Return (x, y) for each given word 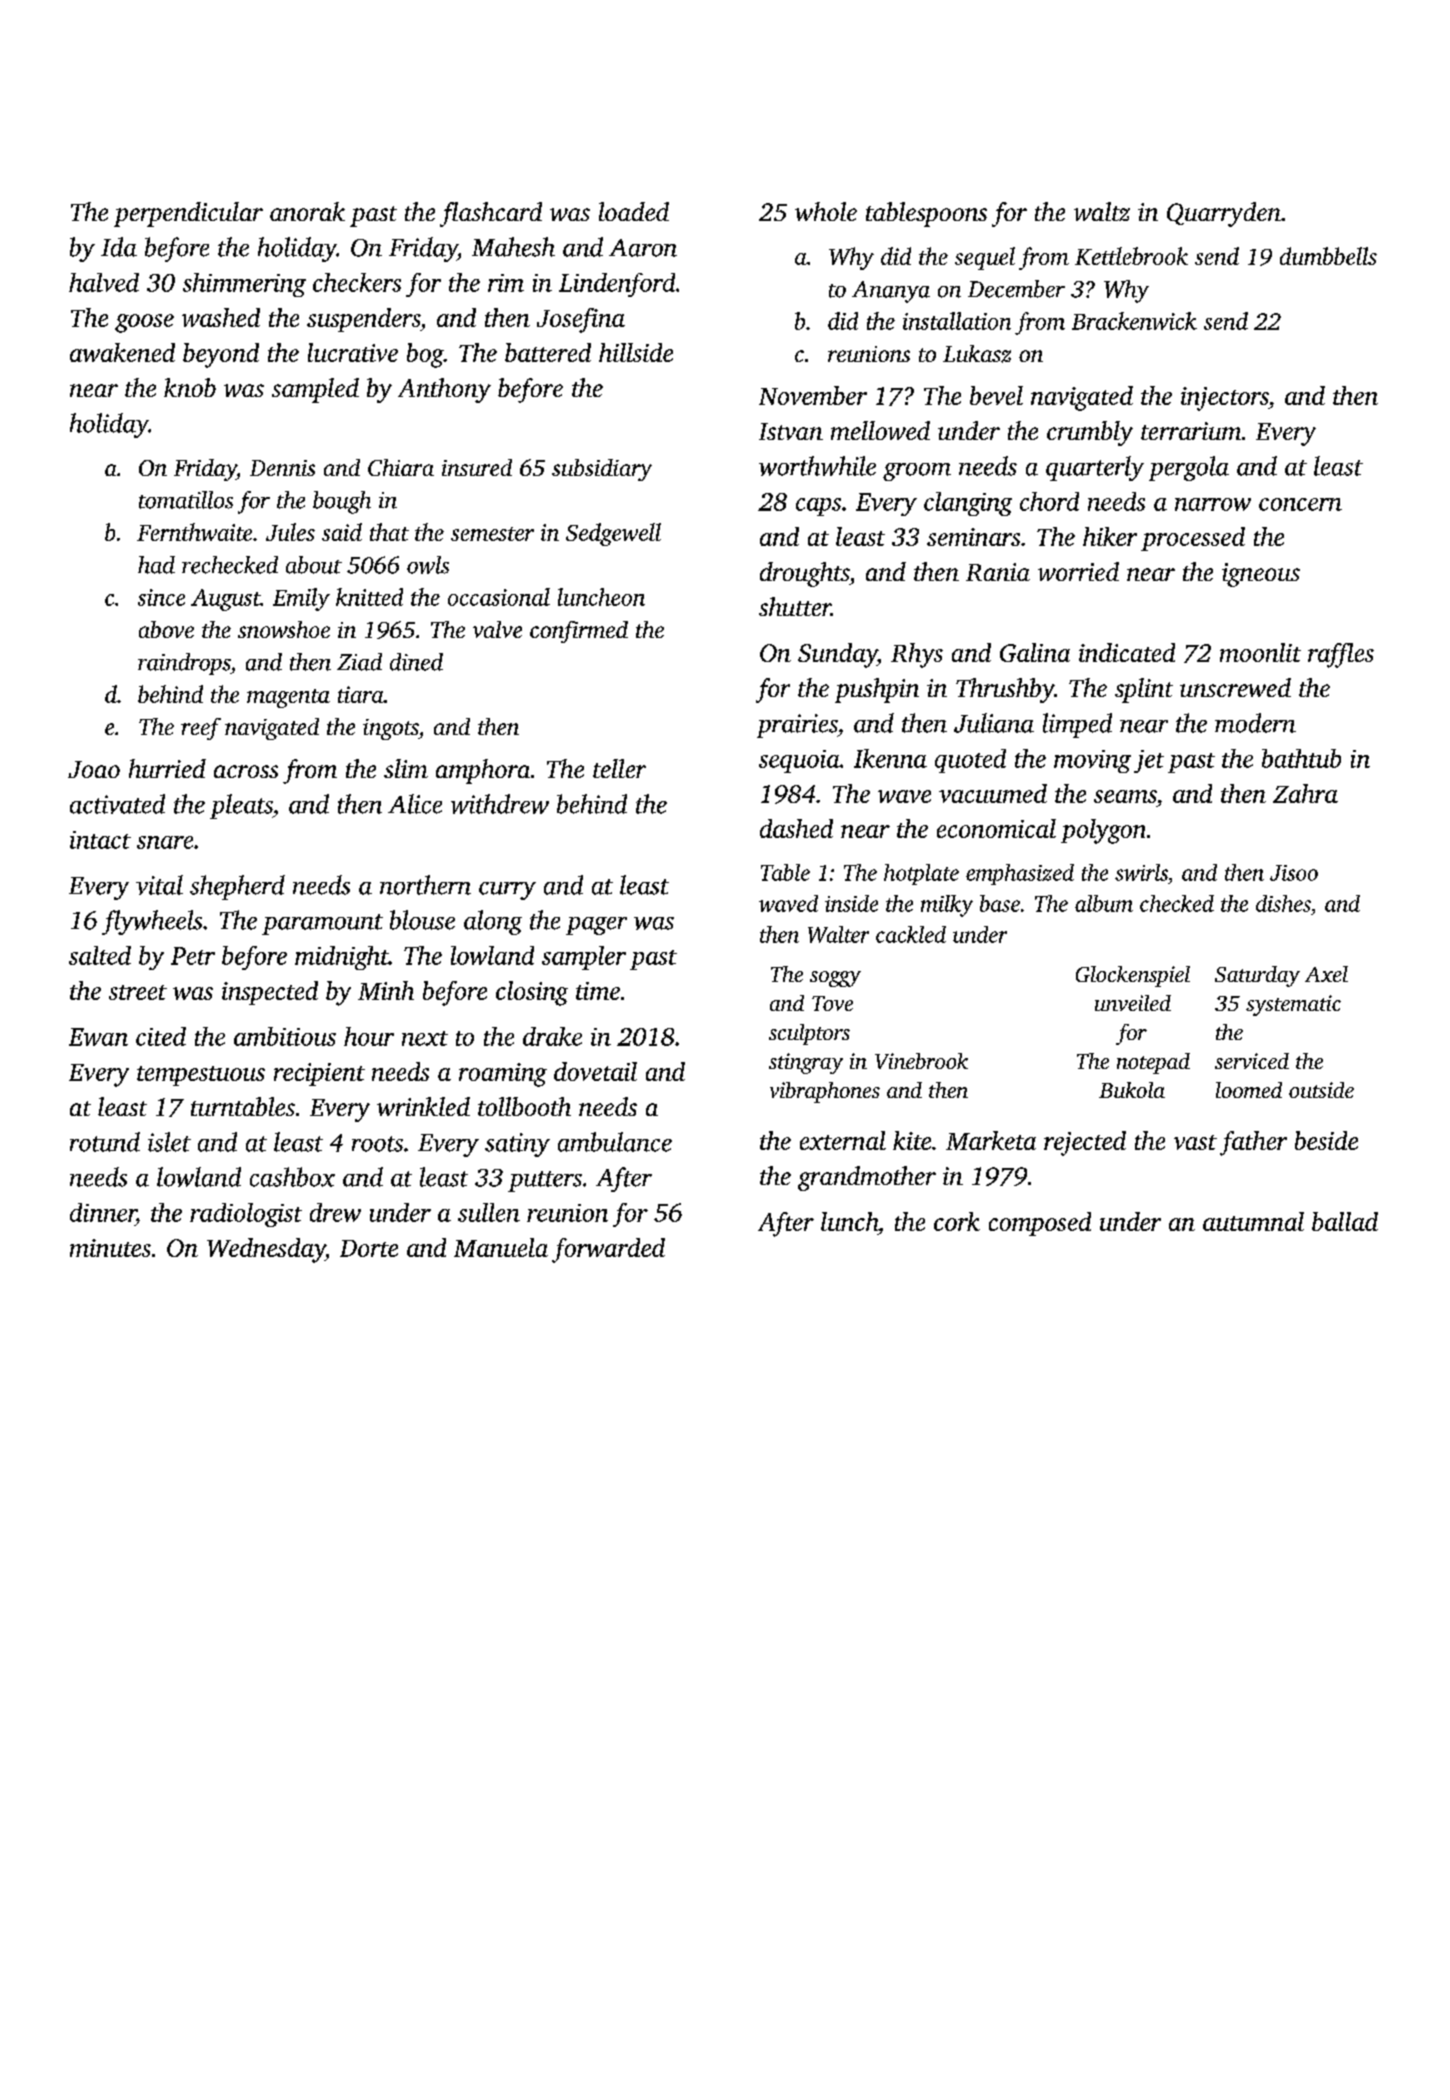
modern (1255, 723)
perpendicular (188, 214)
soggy (835, 979)
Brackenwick (1134, 321)
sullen (489, 1212)
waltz (1102, 211)
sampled (315, 390)
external (843, 1140)
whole (826, 211)
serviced (1252, 1061)
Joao (94, 769)
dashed (796, 828)
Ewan (98, 1037)
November (813, 395)
